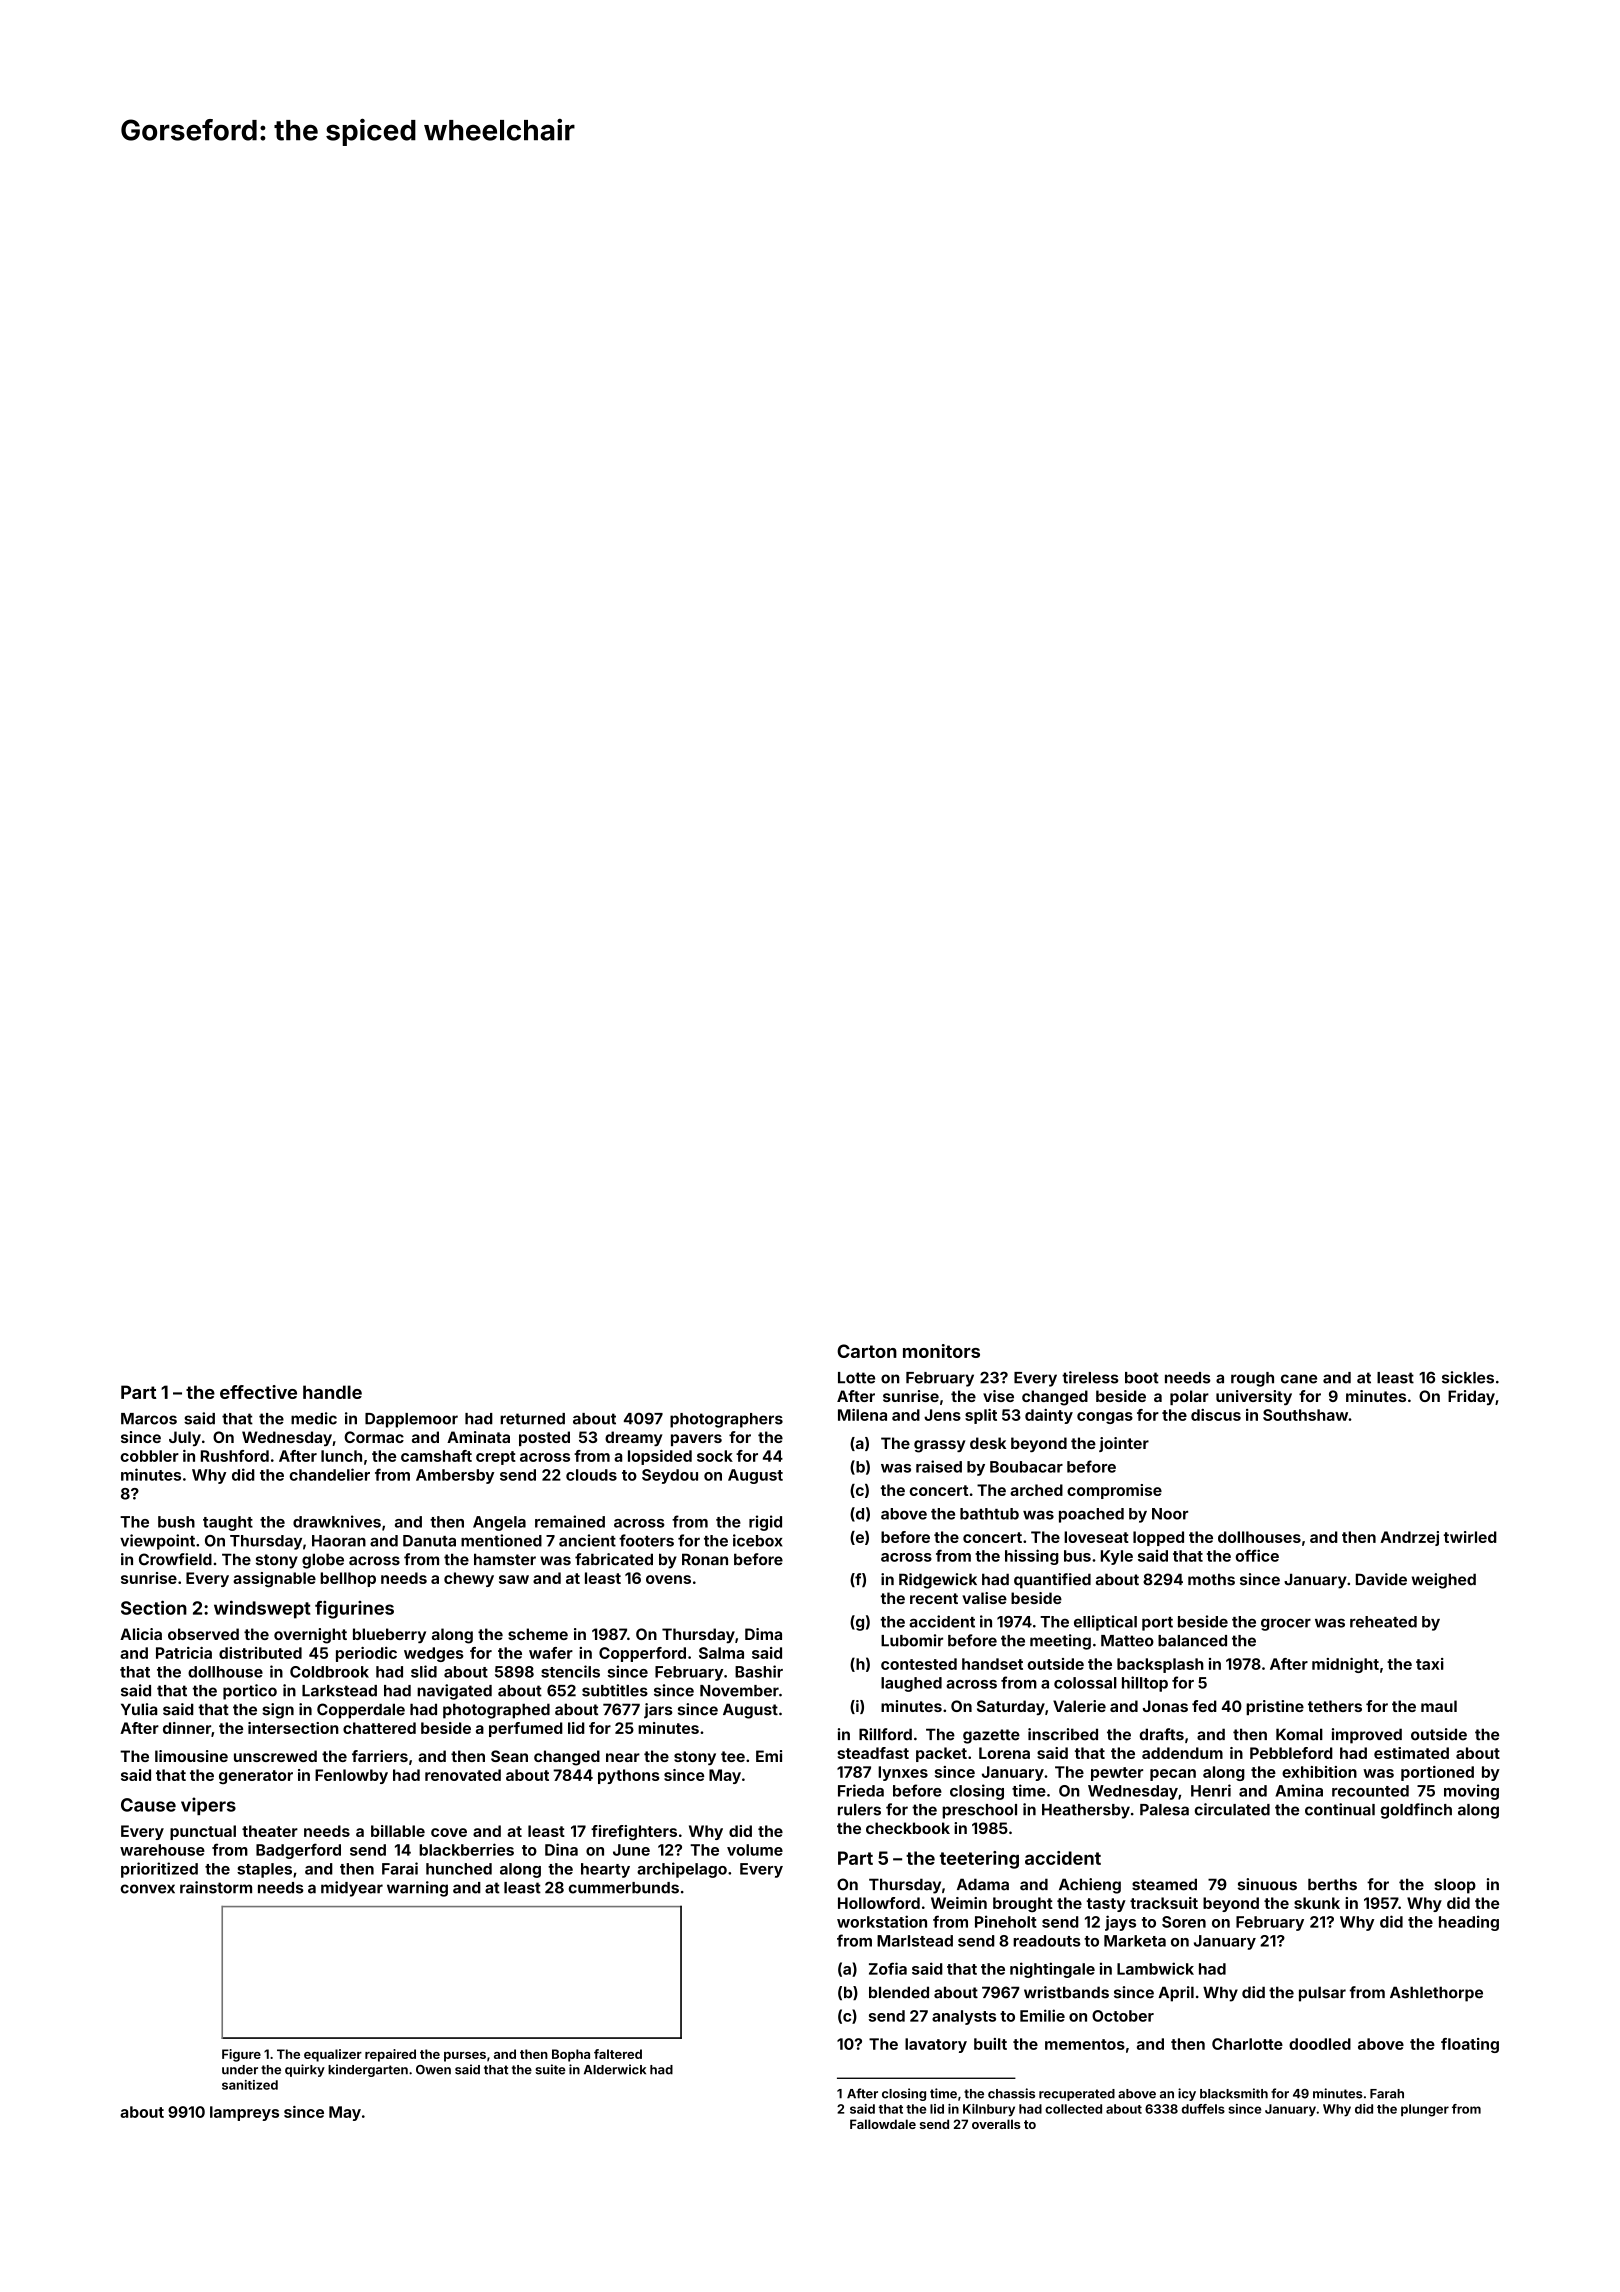 The image size is (1620, 2292). Describe the element at coordinates (861, 1790) in the page. I see `Frieda` at that location.
